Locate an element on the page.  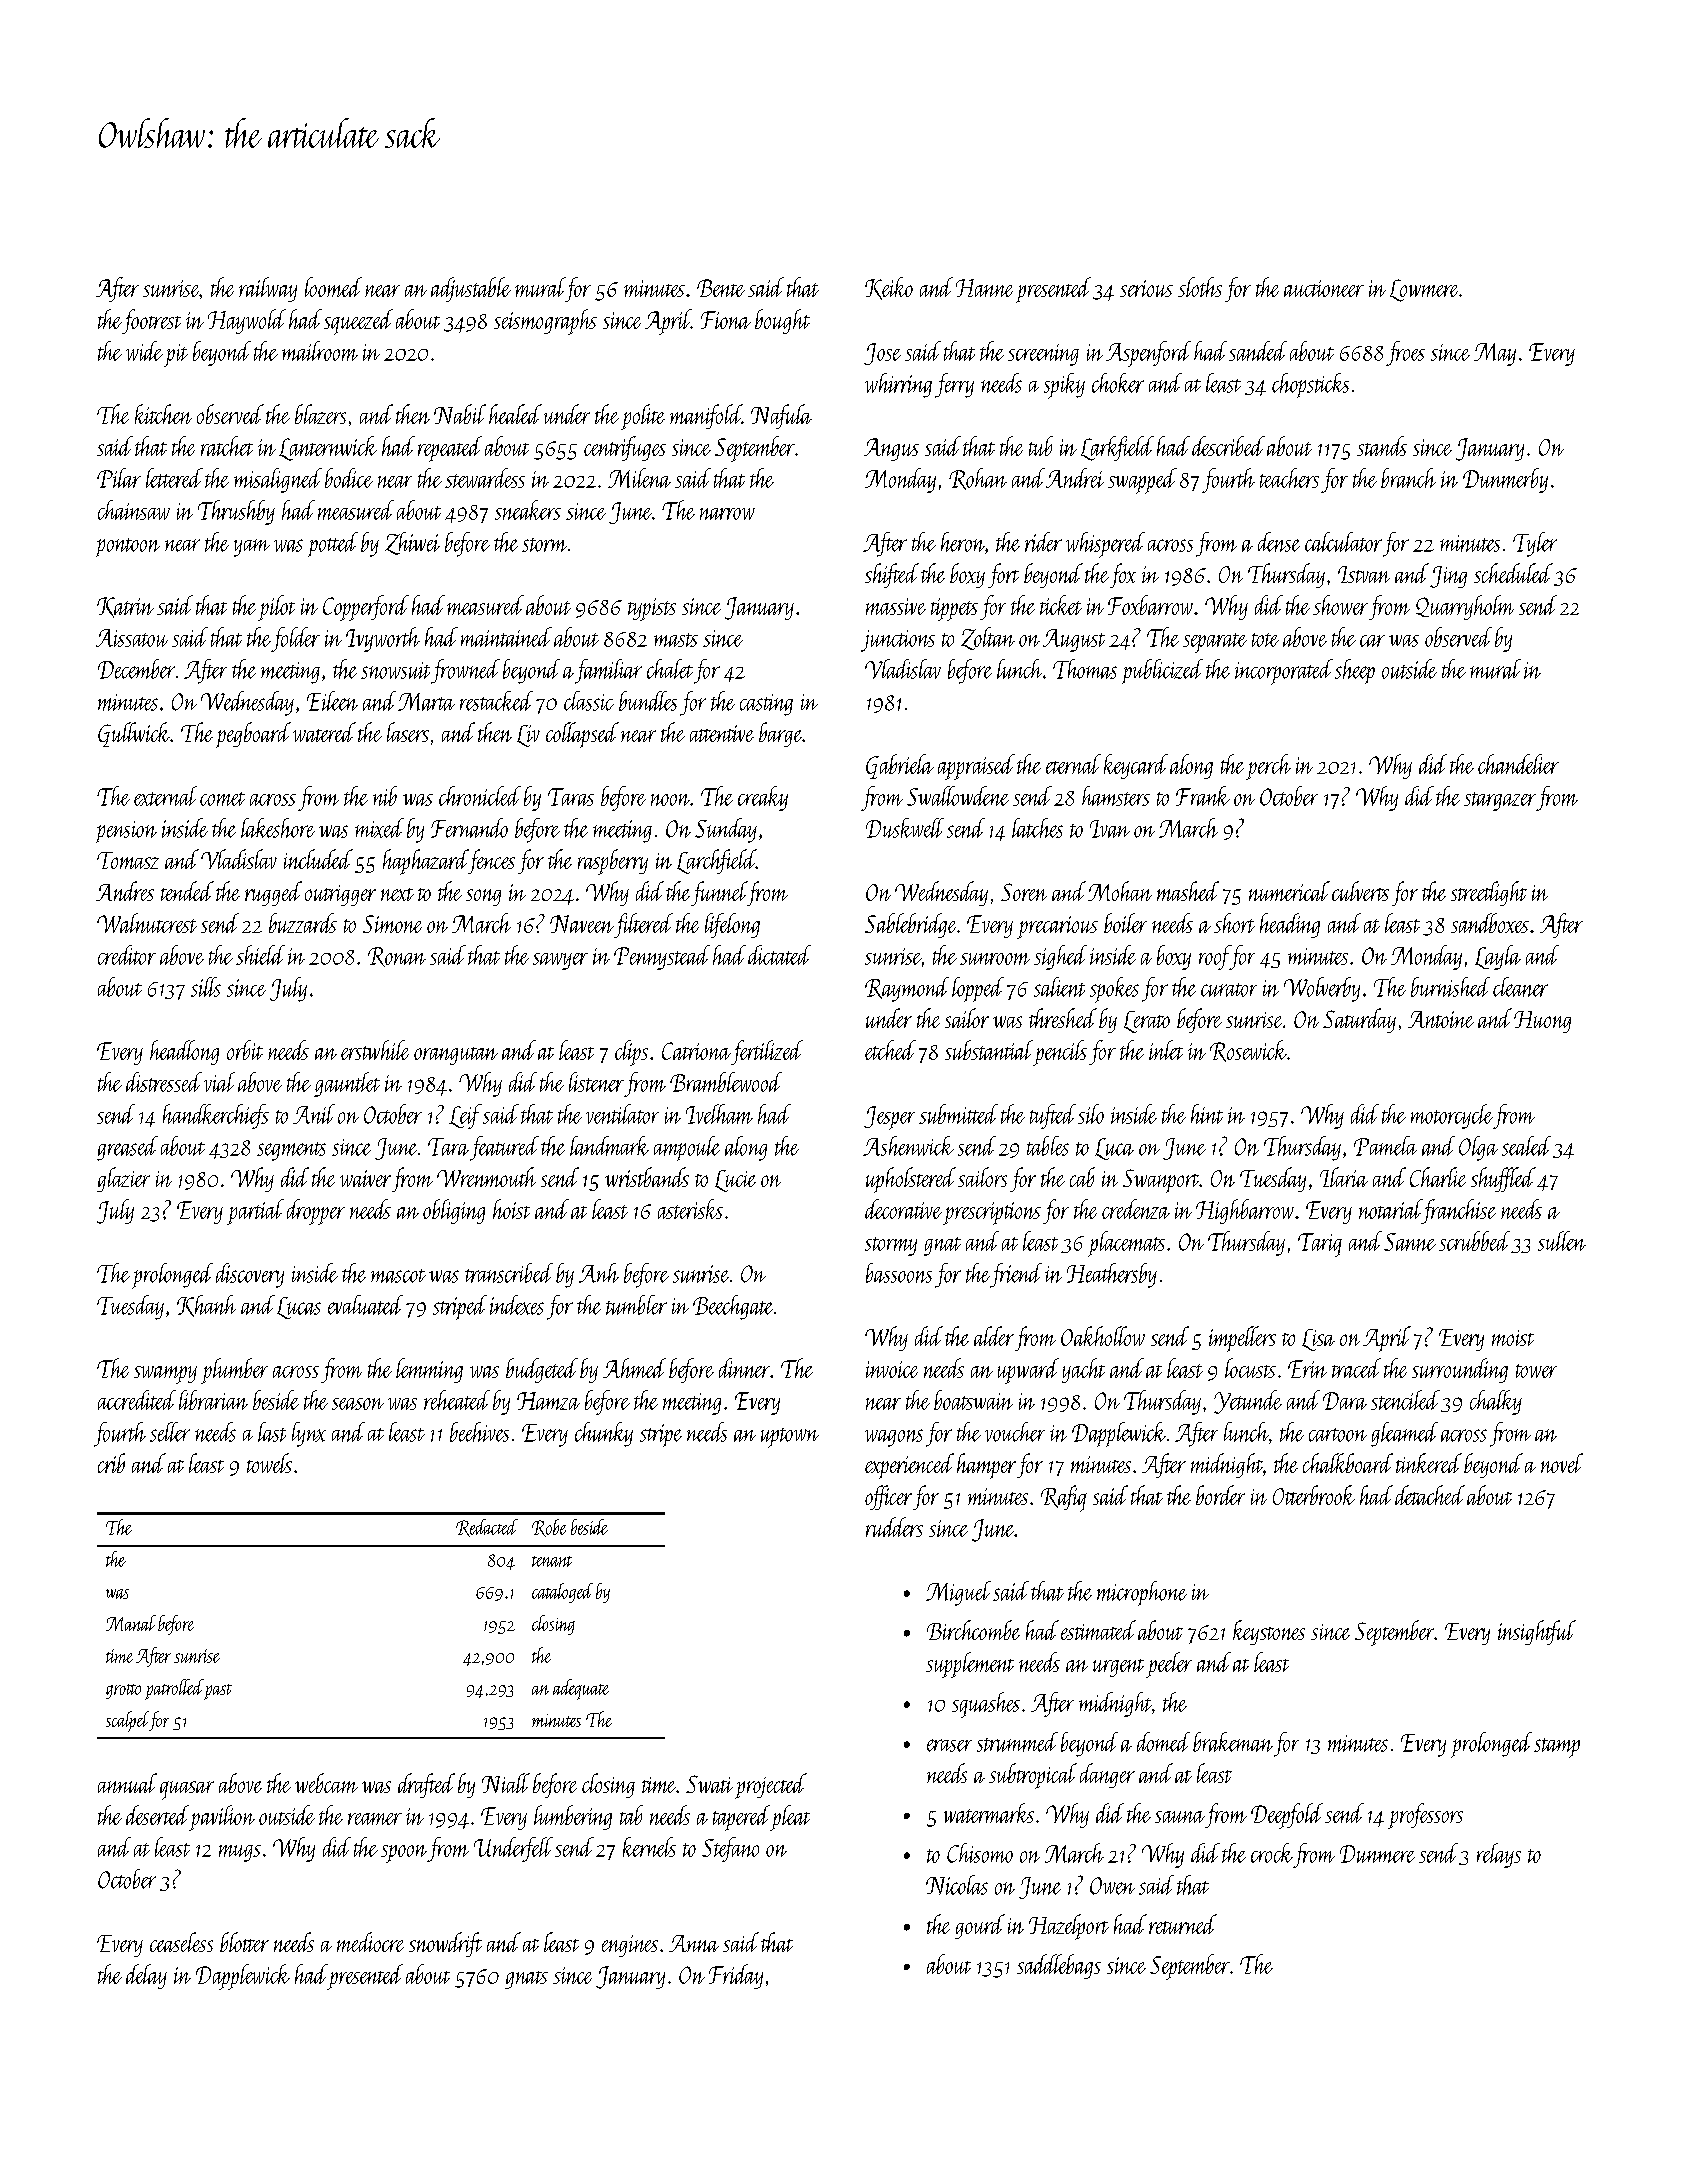
Lowmere is located at coordinates (1424, 290).
